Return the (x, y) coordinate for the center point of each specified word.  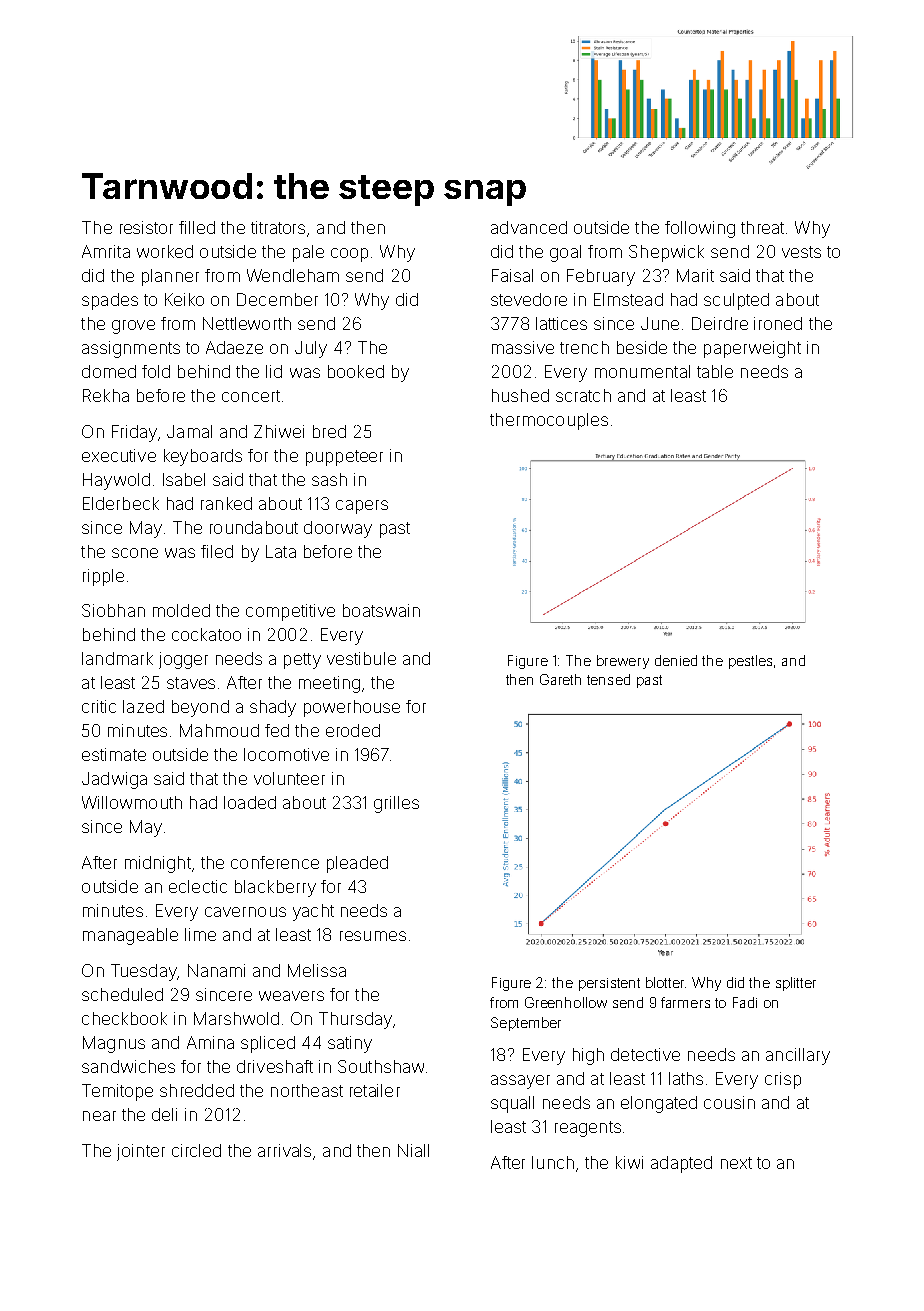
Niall (413, 1150)
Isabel (184, 479)
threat (762, 227)
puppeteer (344, 458)
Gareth (560, 679)
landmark (117, 658)
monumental (642, 371)
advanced (529, 227)
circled (196, 1150)
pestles (750, 662)
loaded (250, 802)
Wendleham (293, 275)
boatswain (381, 610)
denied (676, 660)
